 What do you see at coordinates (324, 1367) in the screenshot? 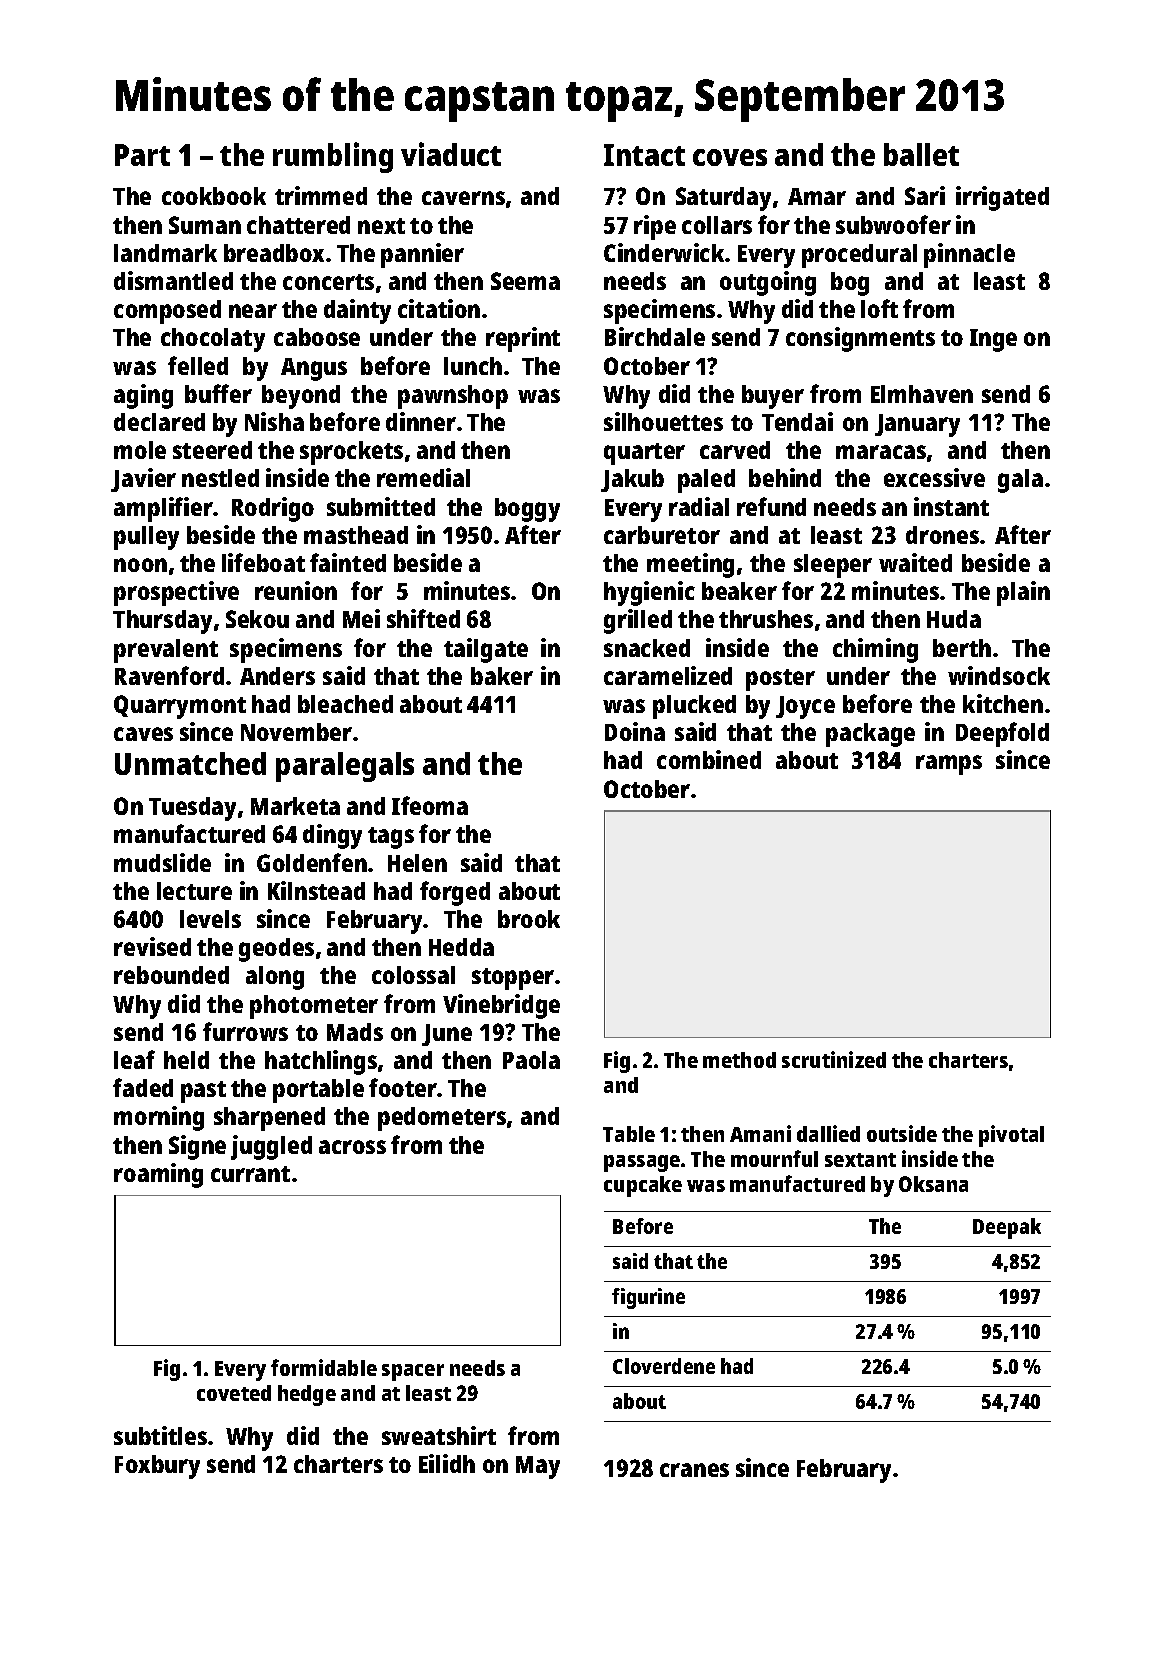
I see `formidable` at bounding box center [324, 1367].
